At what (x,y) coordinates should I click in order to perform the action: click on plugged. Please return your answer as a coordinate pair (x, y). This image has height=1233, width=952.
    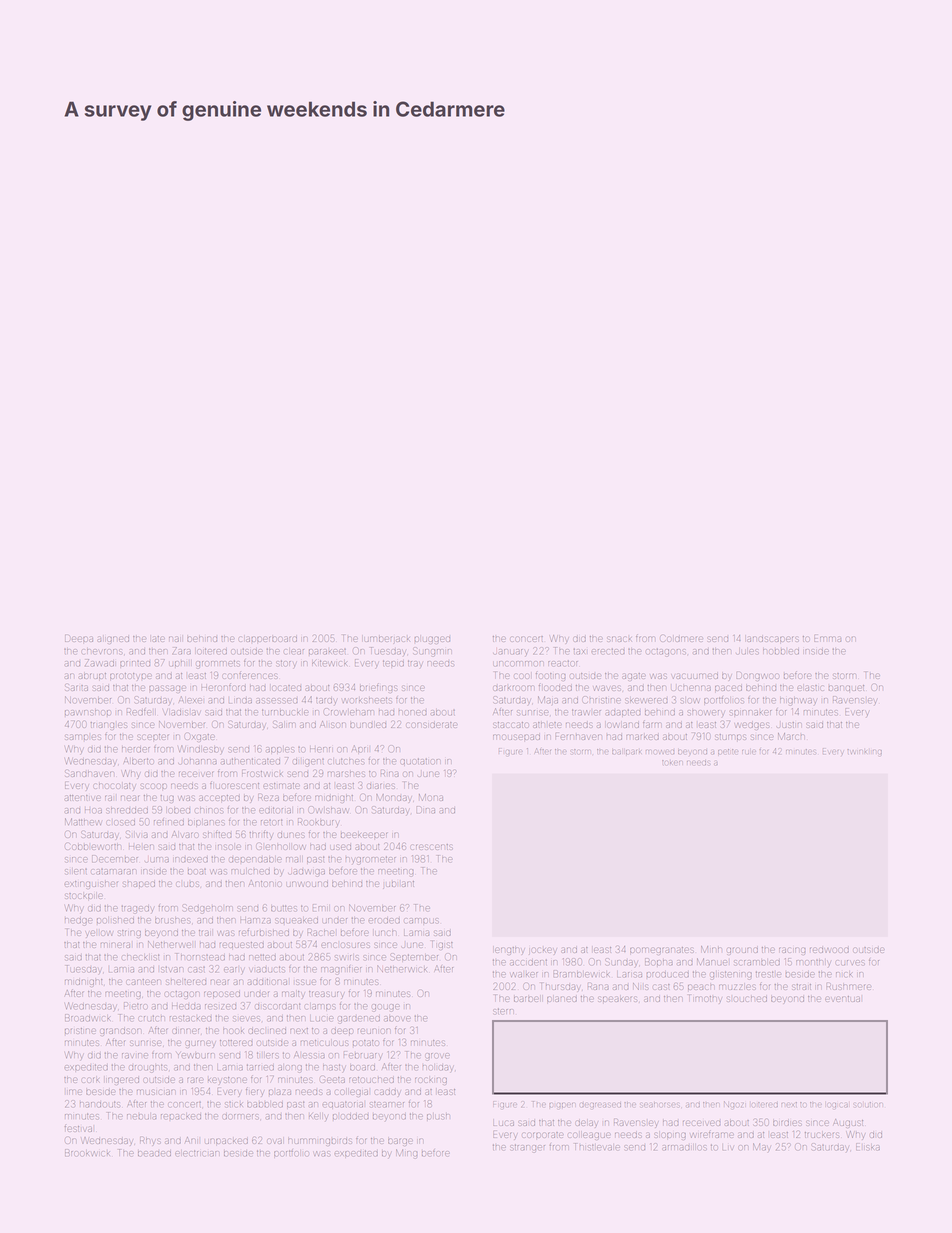
    Looking at the image, I should click on (432, 640).
